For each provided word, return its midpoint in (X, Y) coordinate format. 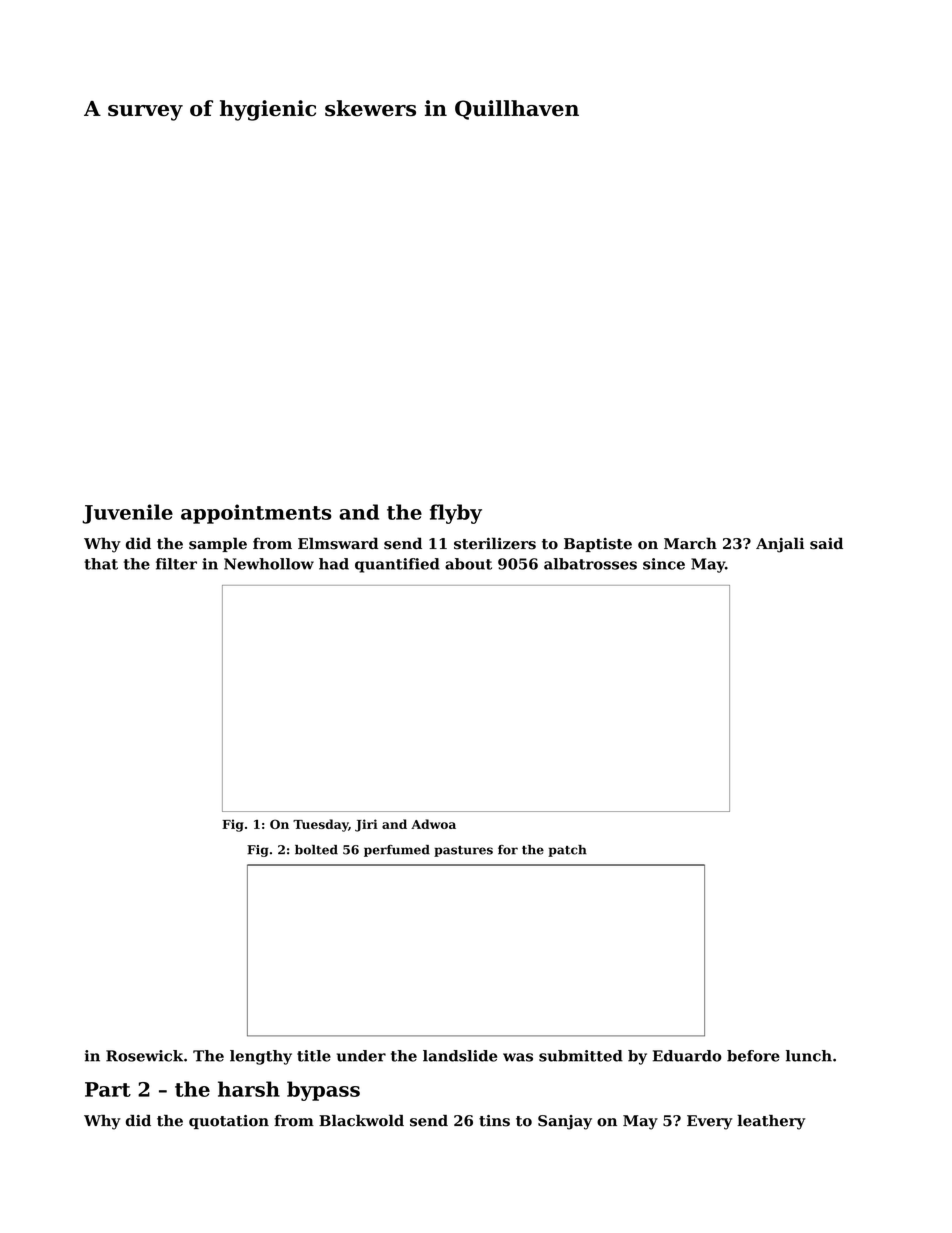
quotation (229, 1122)
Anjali (780, 545)
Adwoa (433, 824)
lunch (809, 1056)
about (468, 564)
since (664, 564)
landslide (460, 1056)
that (101, 564)
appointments (256, 514)
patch (567, 851)
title (314, 1056)
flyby (456, 514)
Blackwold (361, 1120)
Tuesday (320, 825)
